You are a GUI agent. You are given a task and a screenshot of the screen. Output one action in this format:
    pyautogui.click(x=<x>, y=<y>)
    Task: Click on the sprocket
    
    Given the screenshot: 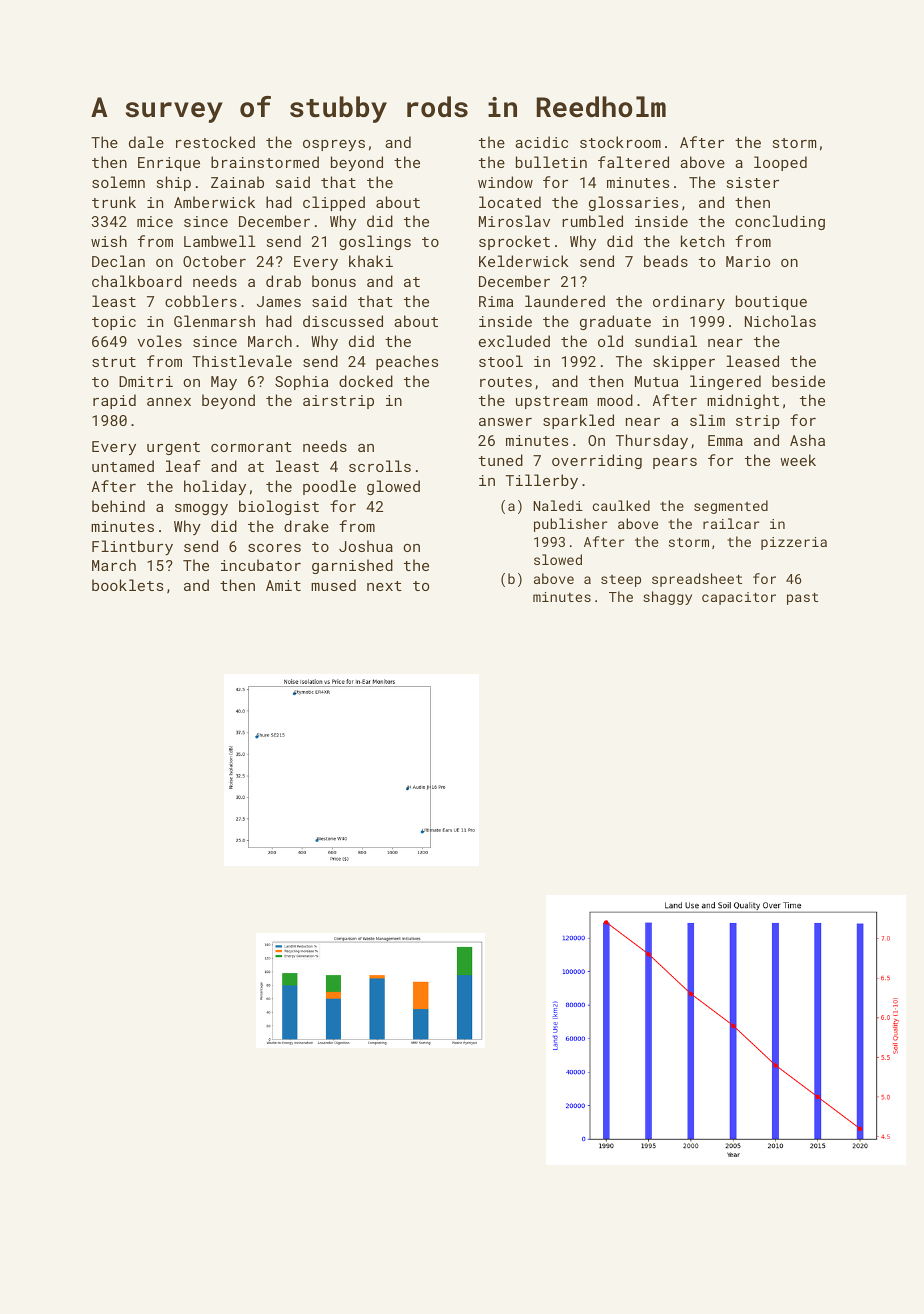 What is the action you would take?
    pyautogui.click(x=514, y=242)
